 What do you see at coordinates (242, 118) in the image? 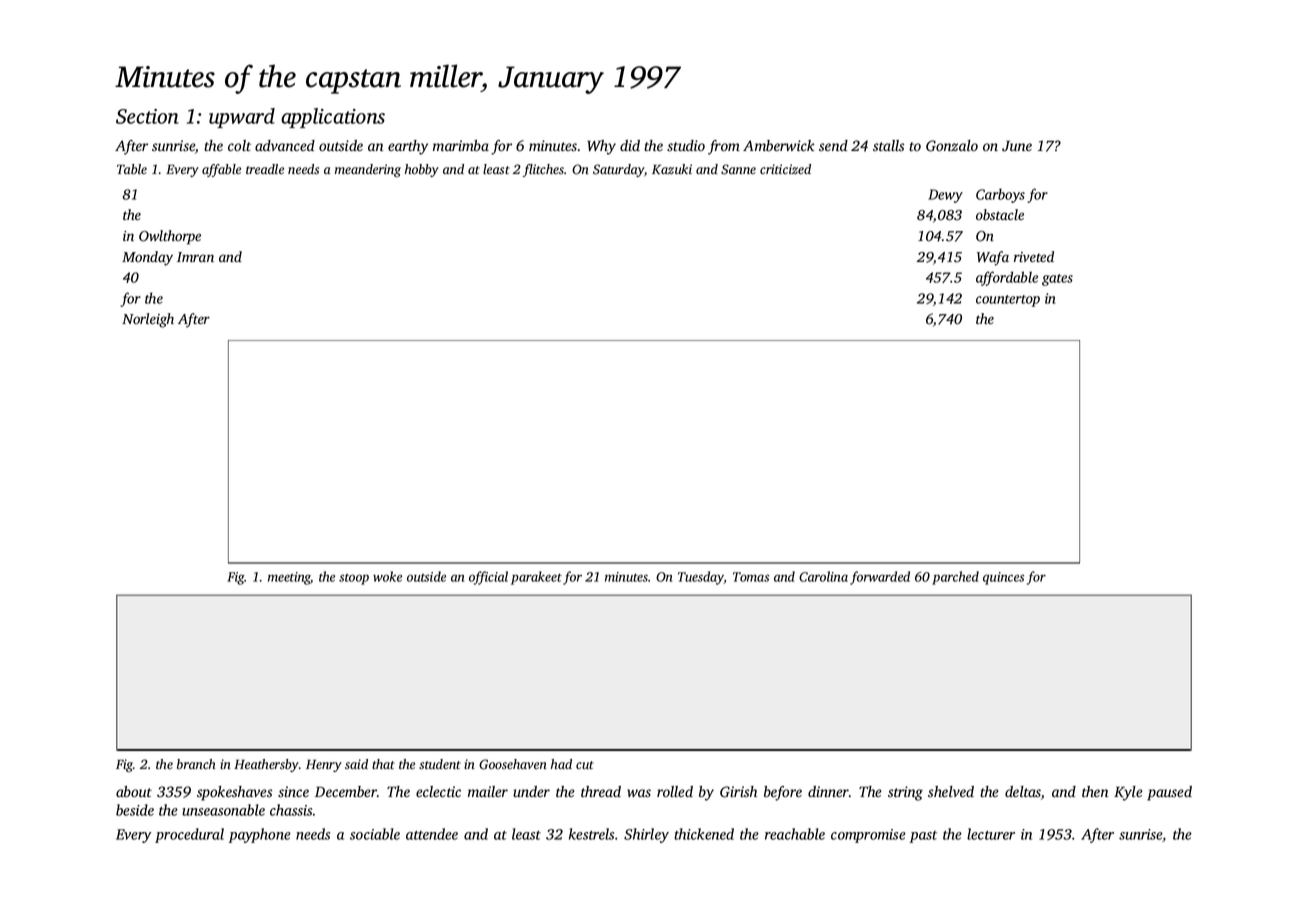
I see `upward` at bounding box center [242, 118].
